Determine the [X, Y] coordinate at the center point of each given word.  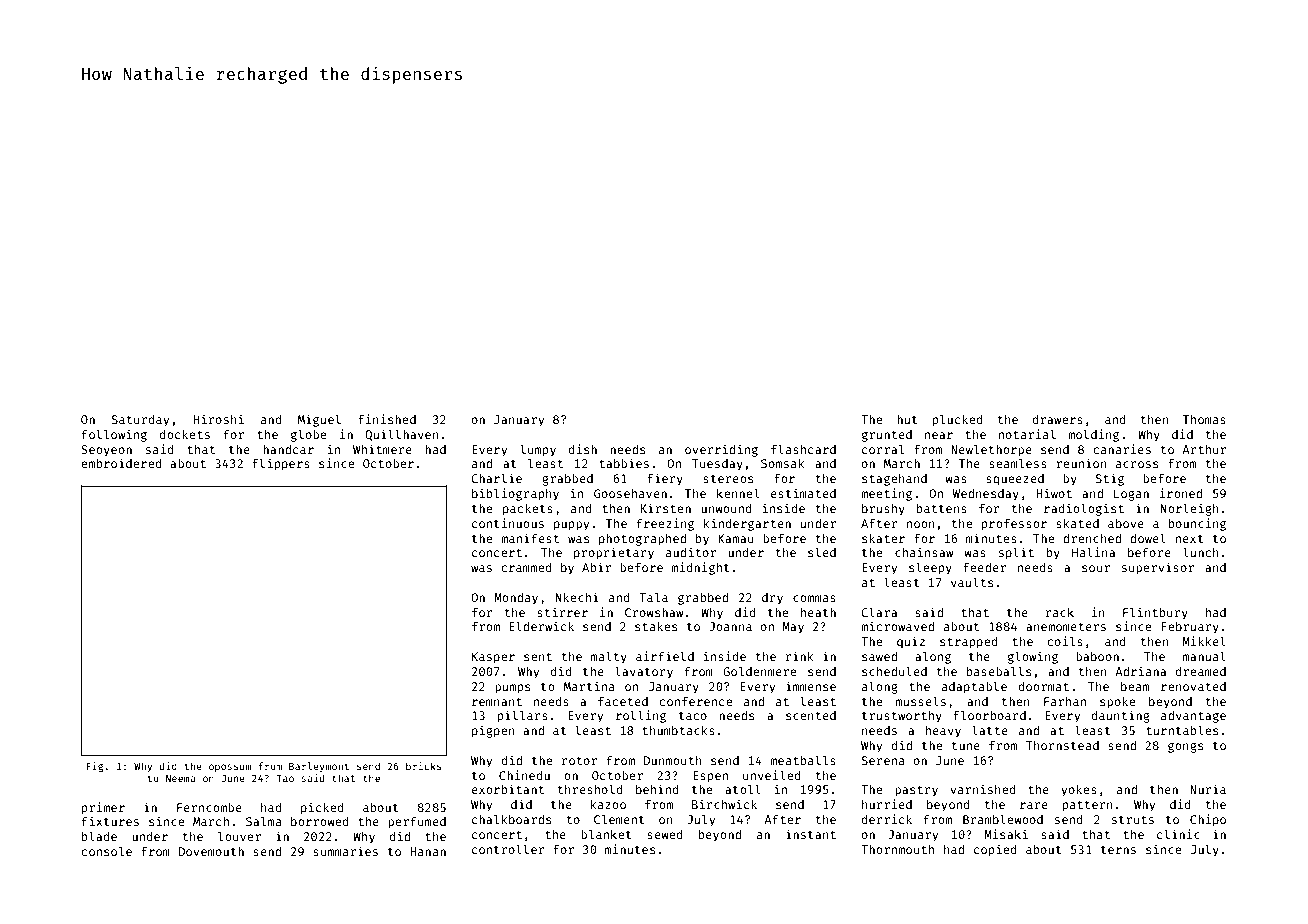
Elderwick [541, 626]
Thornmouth [897, 849]
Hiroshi [219, 419]
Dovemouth [211, 851]
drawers [1058, 419]
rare [1034, 805]
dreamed [1201, 671]
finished [387, 419]
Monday [516, 599]
